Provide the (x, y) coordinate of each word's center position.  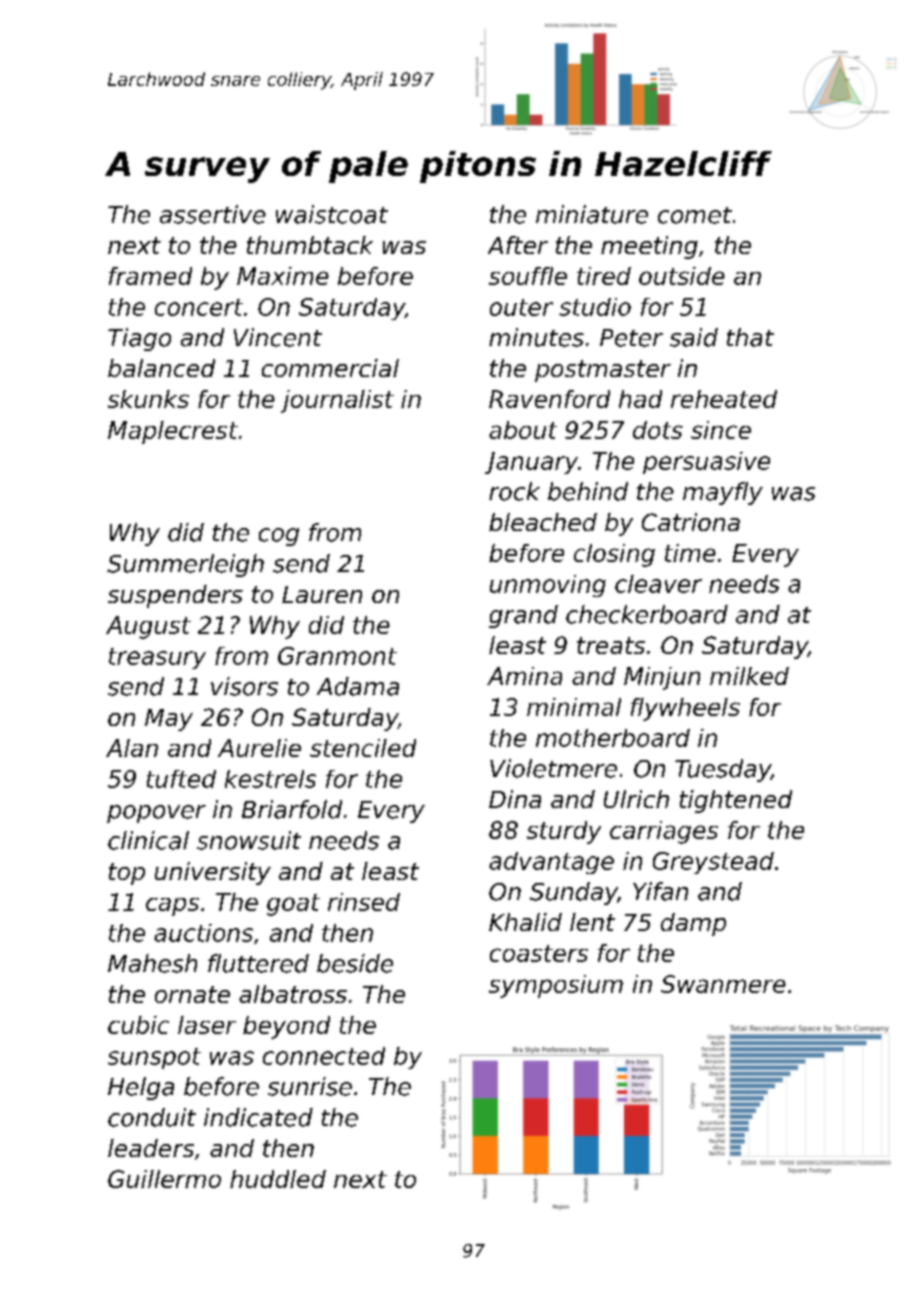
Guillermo (164, 1179)
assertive (213, 214)
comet (695, 215)
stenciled (363, 748)
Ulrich (636, 799)
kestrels (270, 779)
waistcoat (332, 214)
